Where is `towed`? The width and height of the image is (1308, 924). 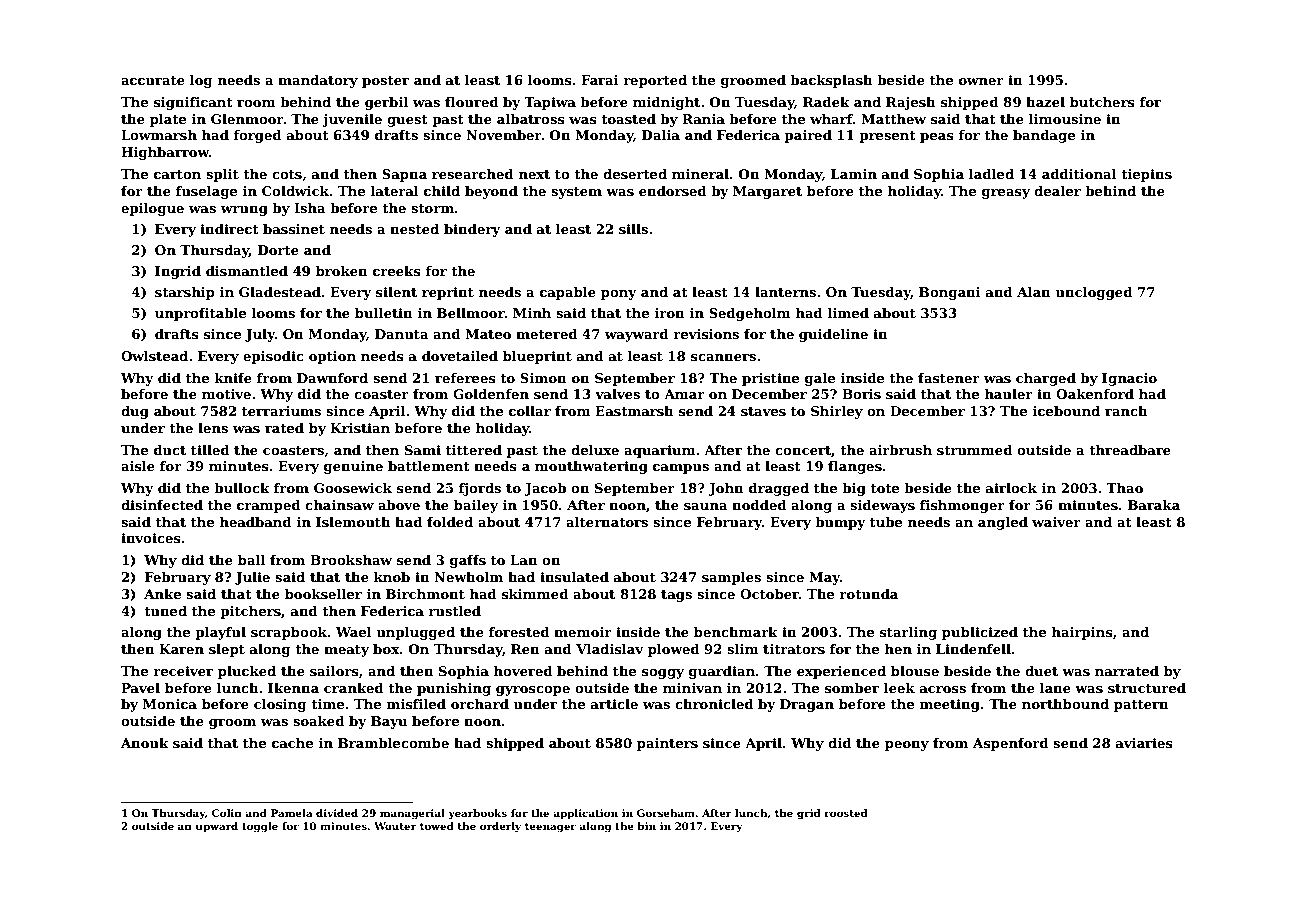 towed is located at coordinates (437, 826).
